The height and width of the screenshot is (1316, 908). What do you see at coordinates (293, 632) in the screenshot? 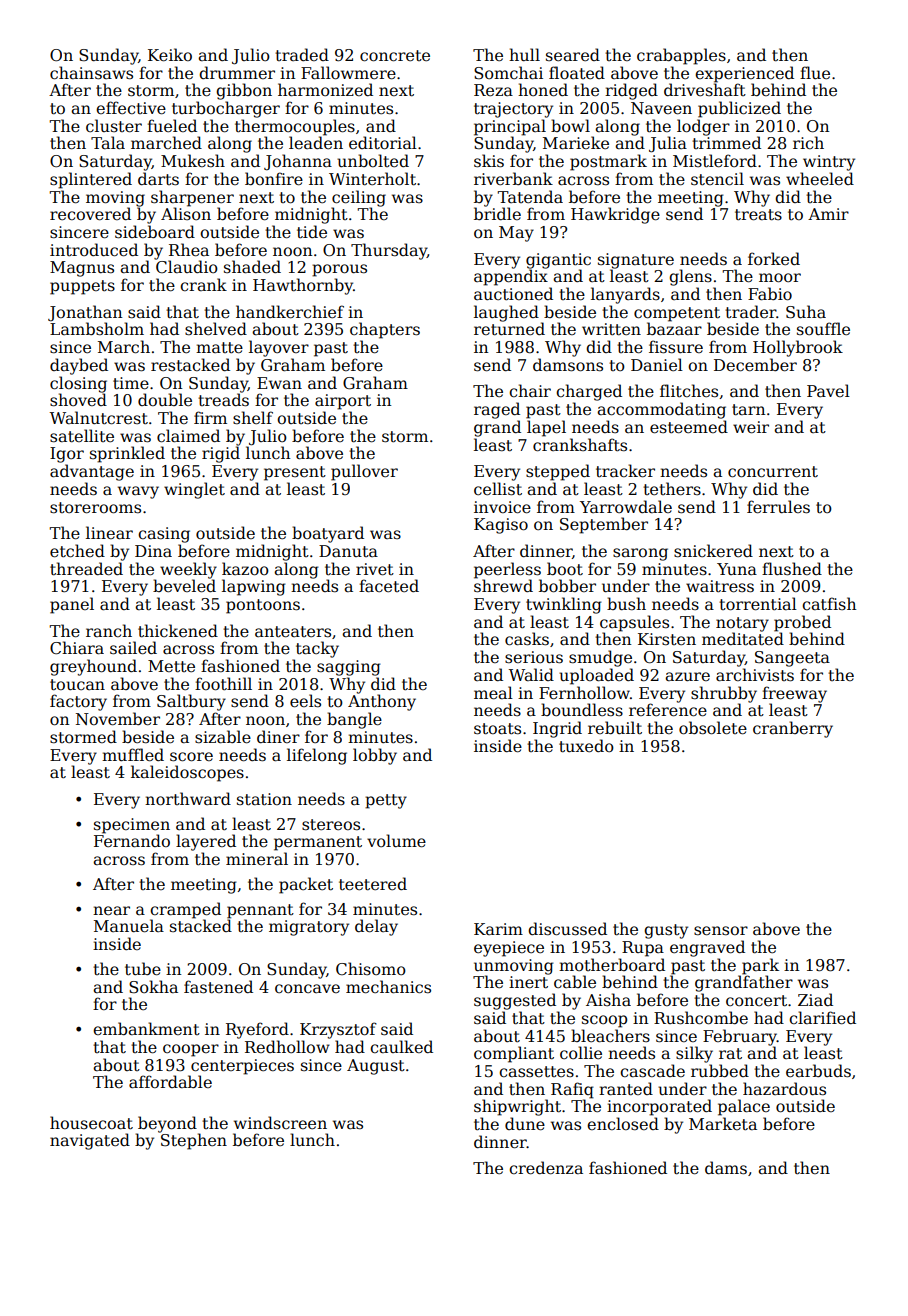
I see `anteaters` at bounding box center [293, 632].
